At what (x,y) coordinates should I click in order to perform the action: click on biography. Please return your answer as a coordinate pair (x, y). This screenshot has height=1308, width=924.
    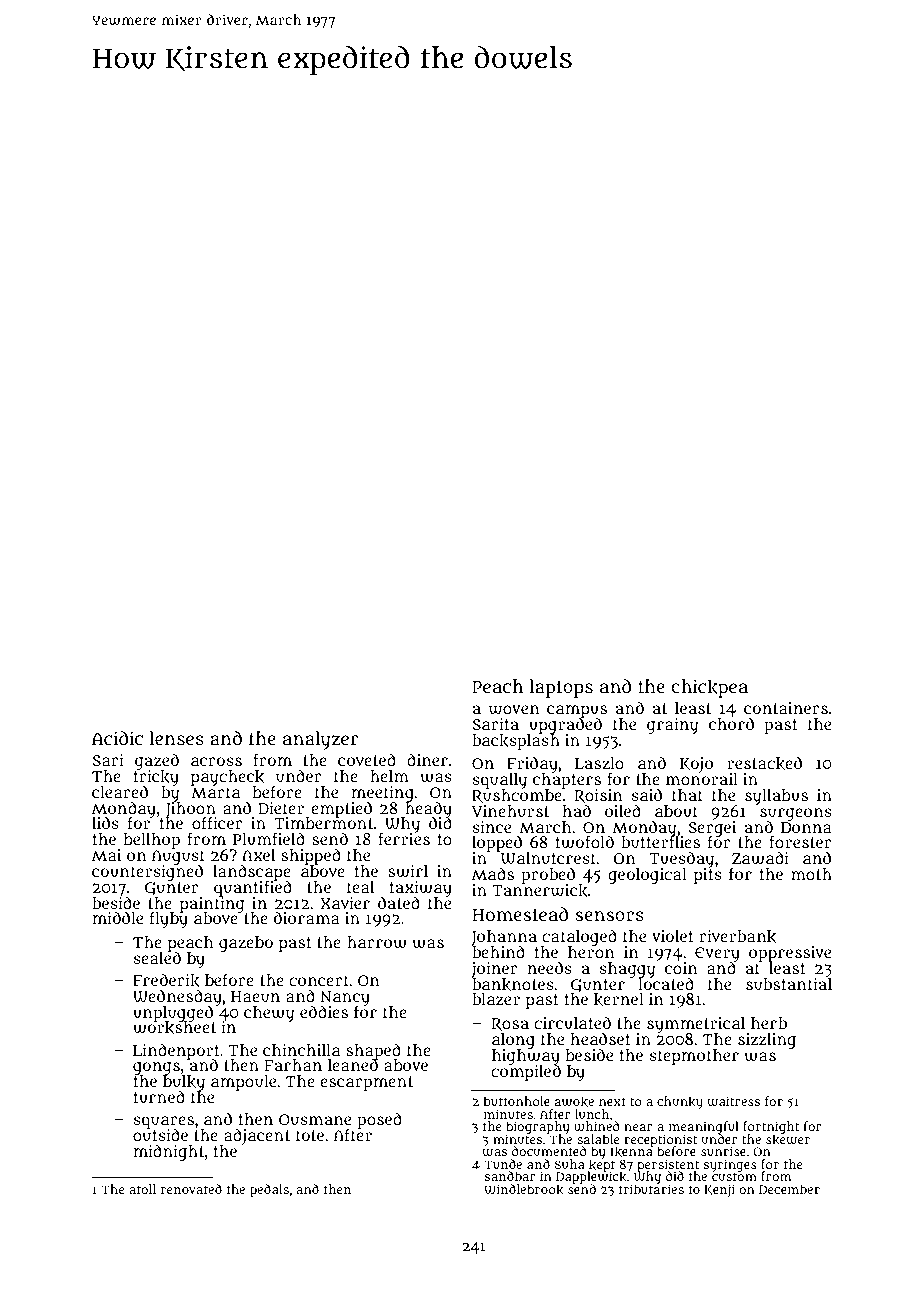
    Looking at the image, I should click on (538, 1127).
